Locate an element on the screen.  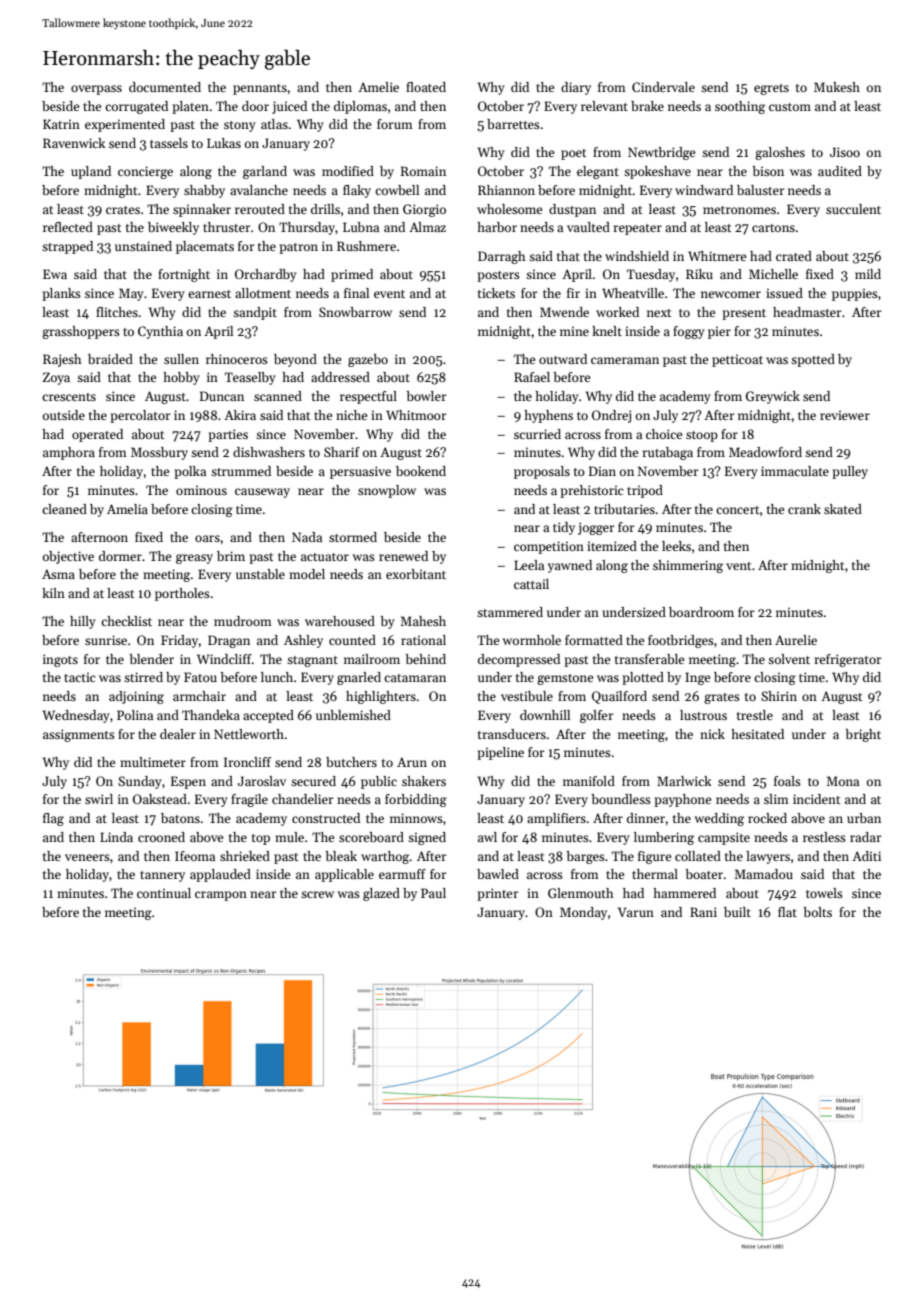
continual is located at coordinates (164, 893).
